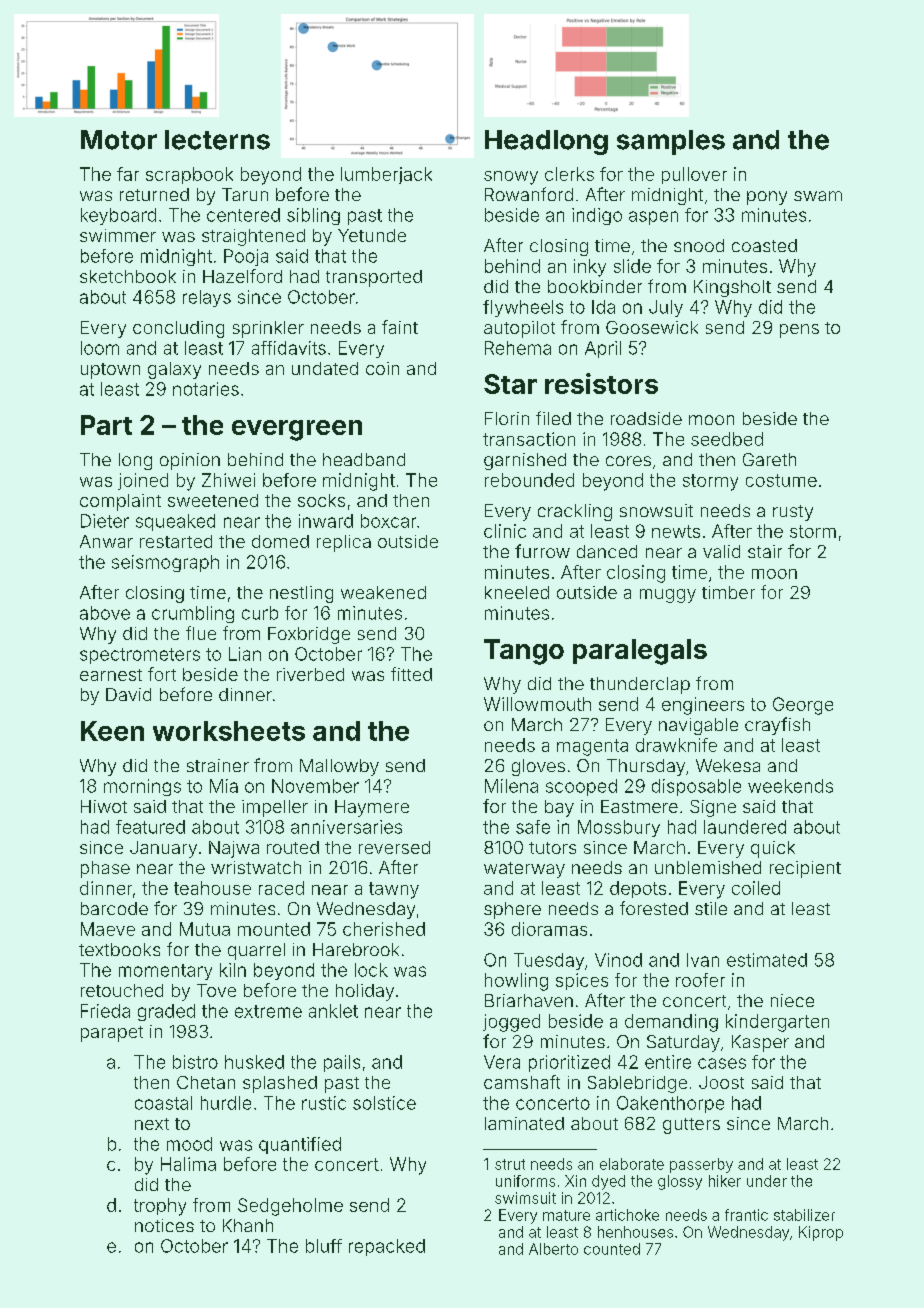 This document has width=924, height=1308. What do you see at coordinates (671, 142) in the document?
I see `samples` at bounding box center [671, 142].
